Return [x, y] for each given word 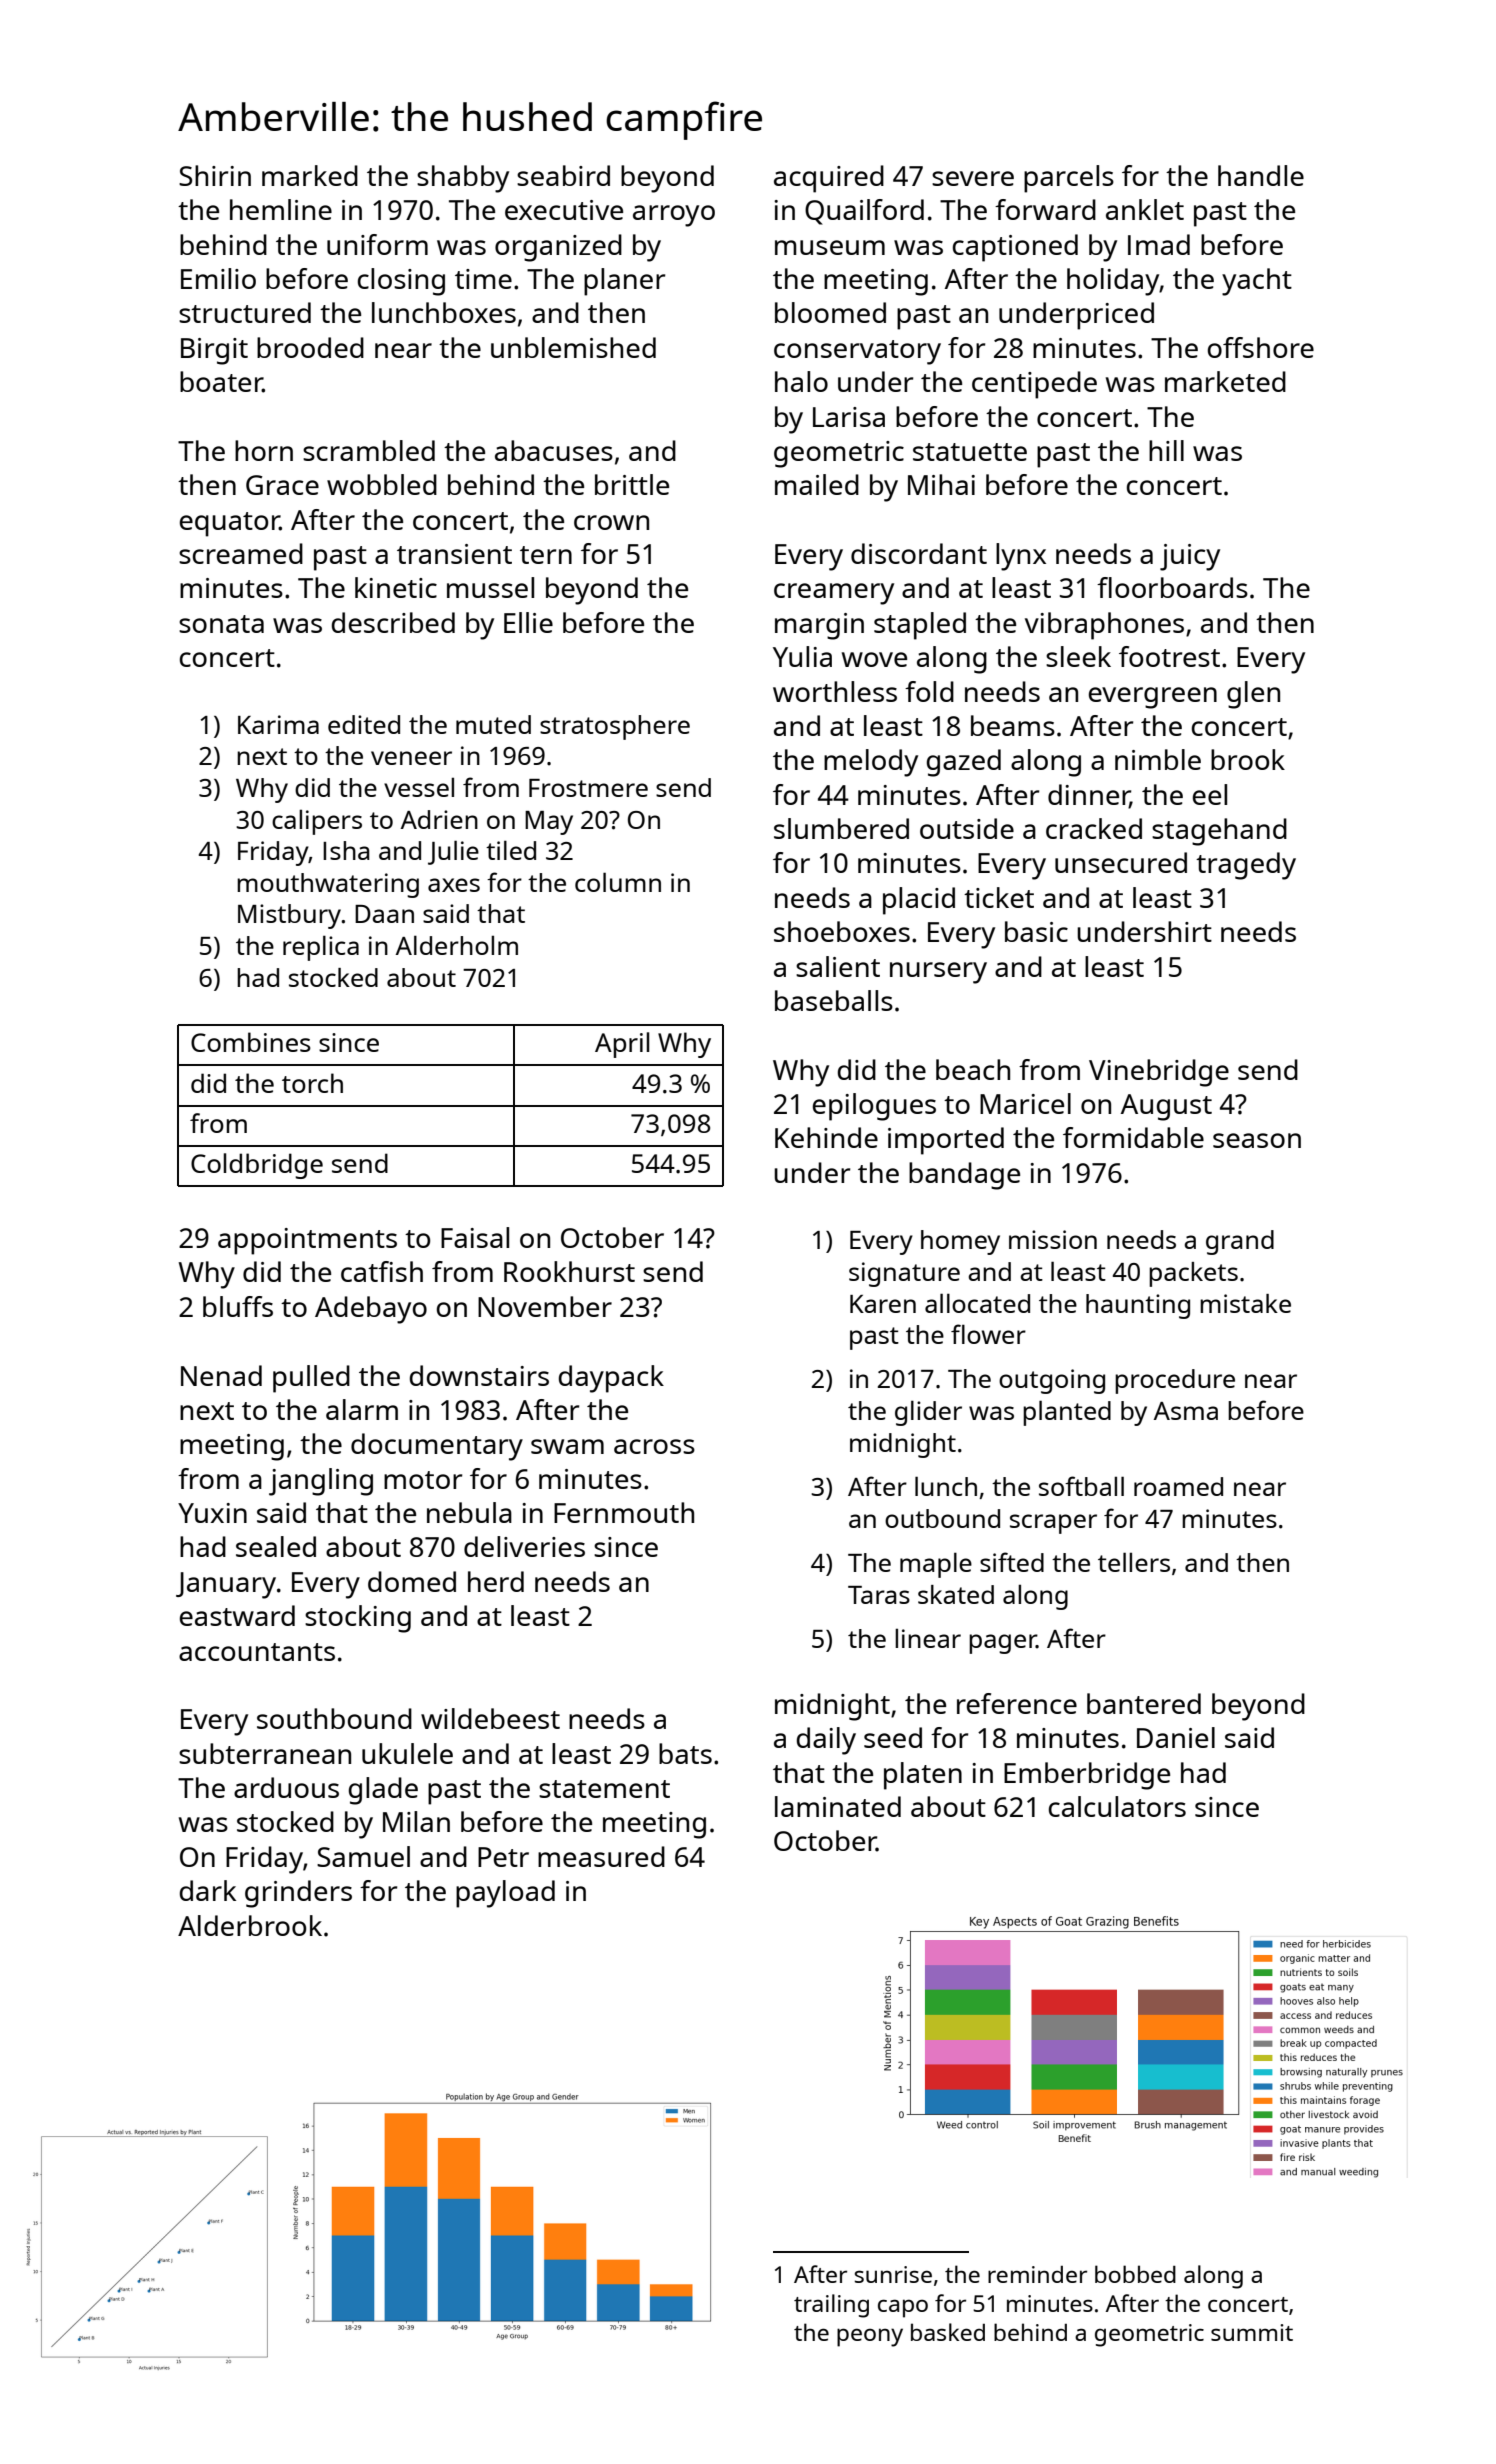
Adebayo [371, 1310]
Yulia [802, 656]
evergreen [1153, 698]
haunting [1138, 1306]
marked [310, 175]
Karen [883, 1304]
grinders [298, 1894]
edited [364, 724]
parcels [1069, 179]
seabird [563, 175]
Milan [416, 1821]
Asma [1186, 1411]
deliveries [524, 1546]
